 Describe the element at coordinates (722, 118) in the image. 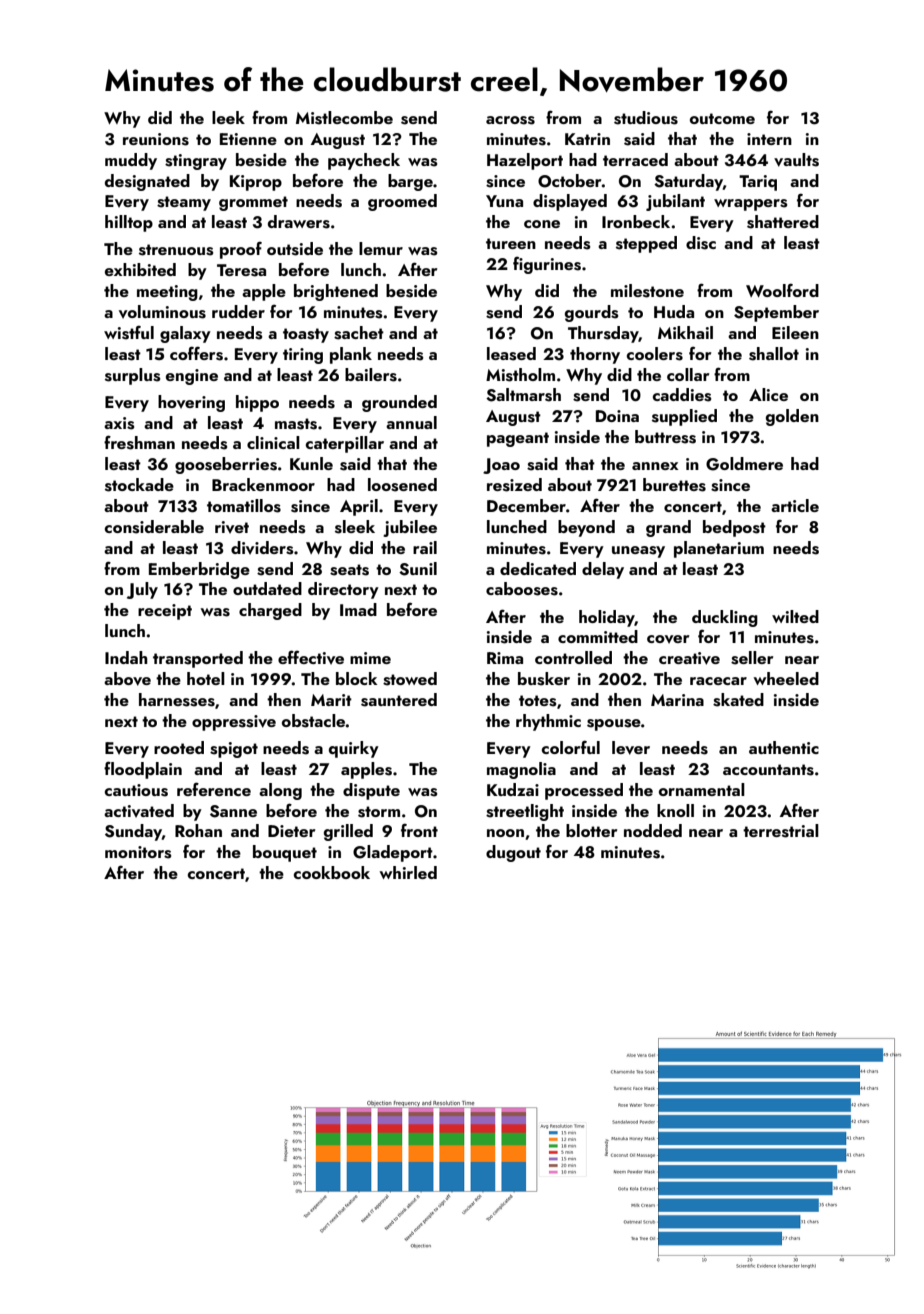

I see `outcome` at that location.
